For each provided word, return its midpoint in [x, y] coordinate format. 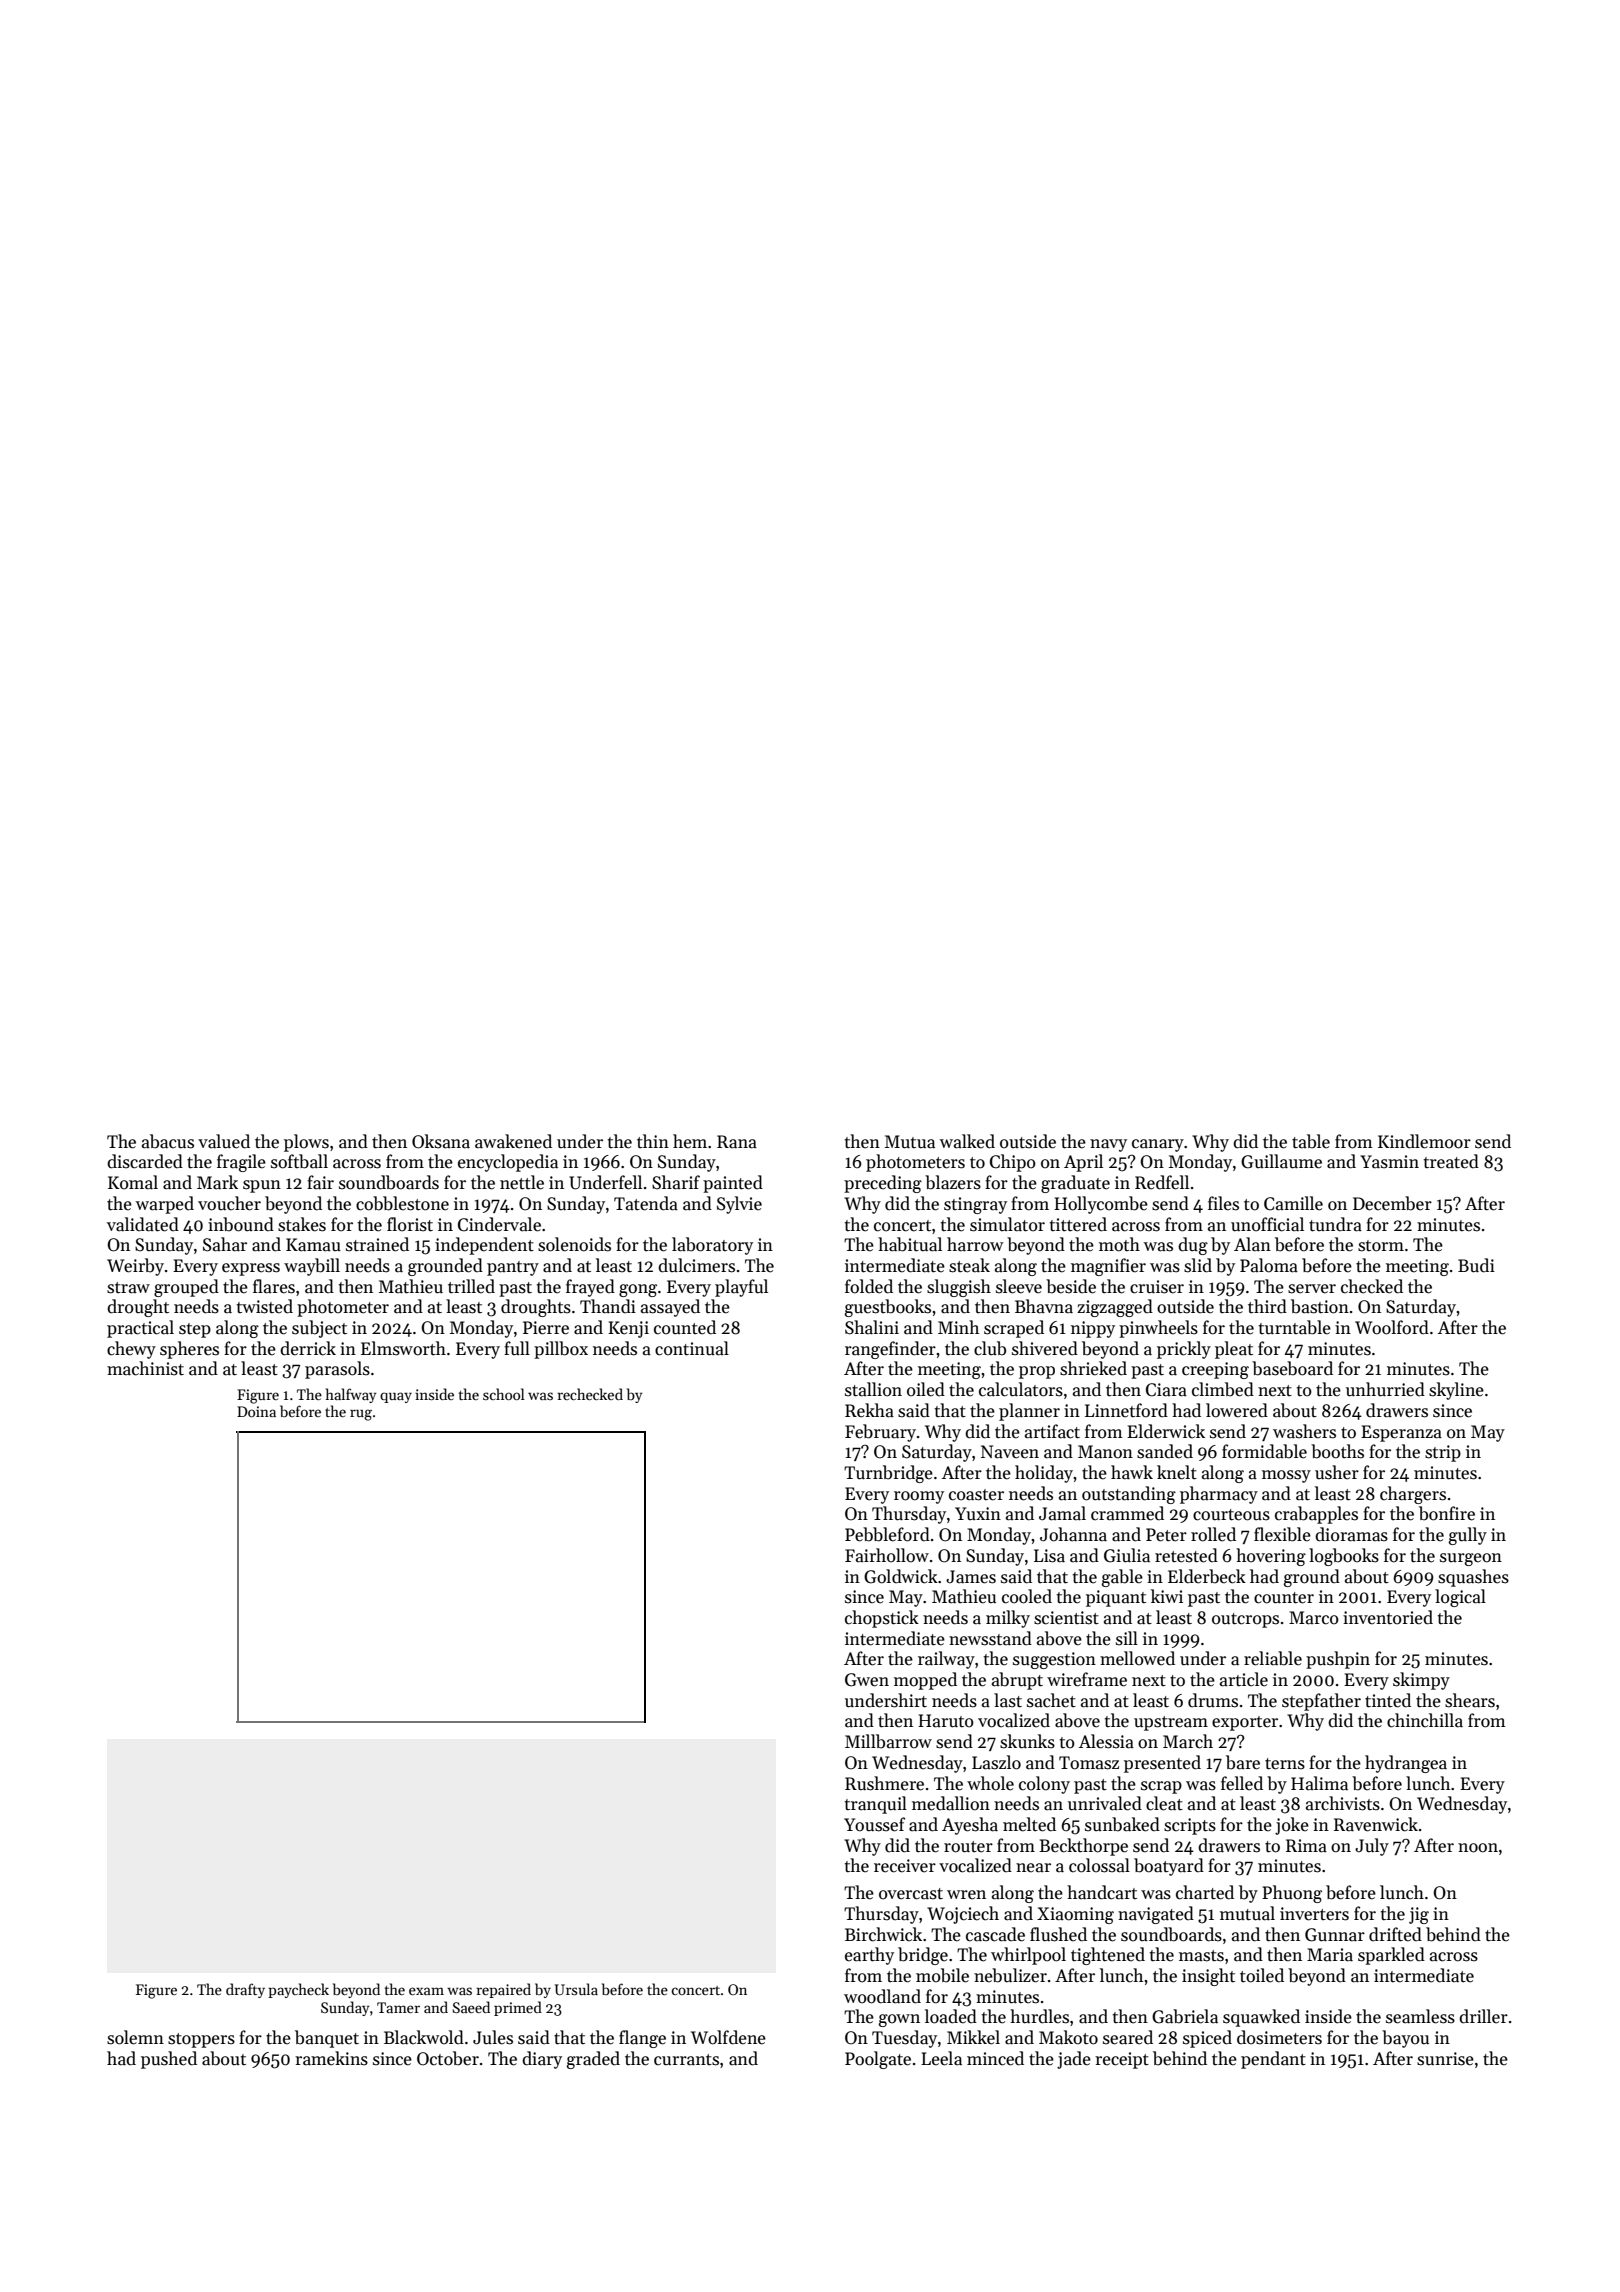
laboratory [712, 1246]
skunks [1027, 1741]
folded [869, 1286]
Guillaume [1281, 1161]
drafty [245, 1990]
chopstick [882, 1619]
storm [1381, 1246]
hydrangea [1406, 1764]
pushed [169, 2060]
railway [946, 1660]
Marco [1314, 1618]
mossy [1286, 1476]
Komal [133, 1182]
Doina [256, 1411]
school [504, 1394]
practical [140, 1329]
